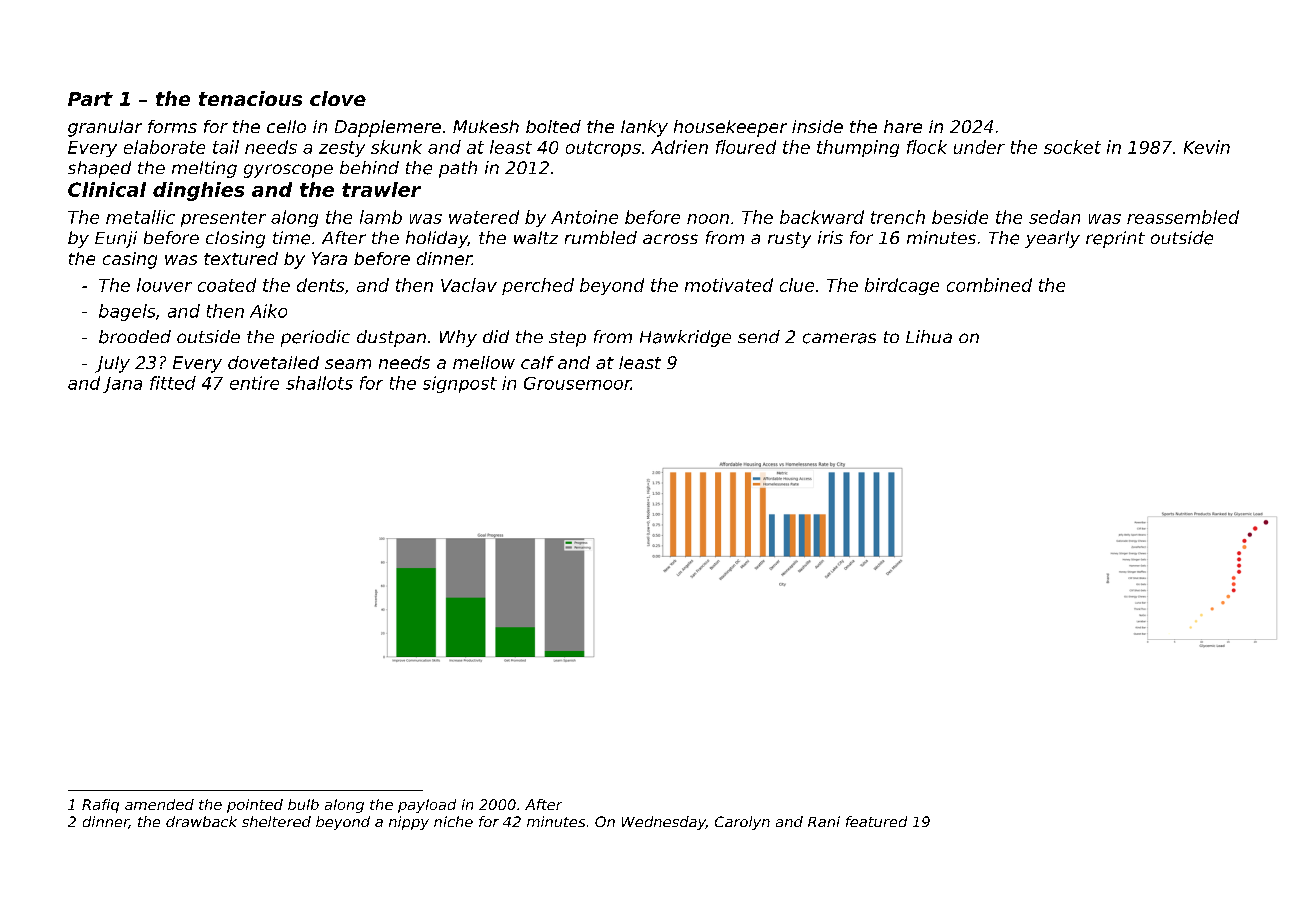 This document has width=1308, height=924. What do you see at coordinates (122, 385) in the document?
I see `Jana` at bounding box center [122, 385].
